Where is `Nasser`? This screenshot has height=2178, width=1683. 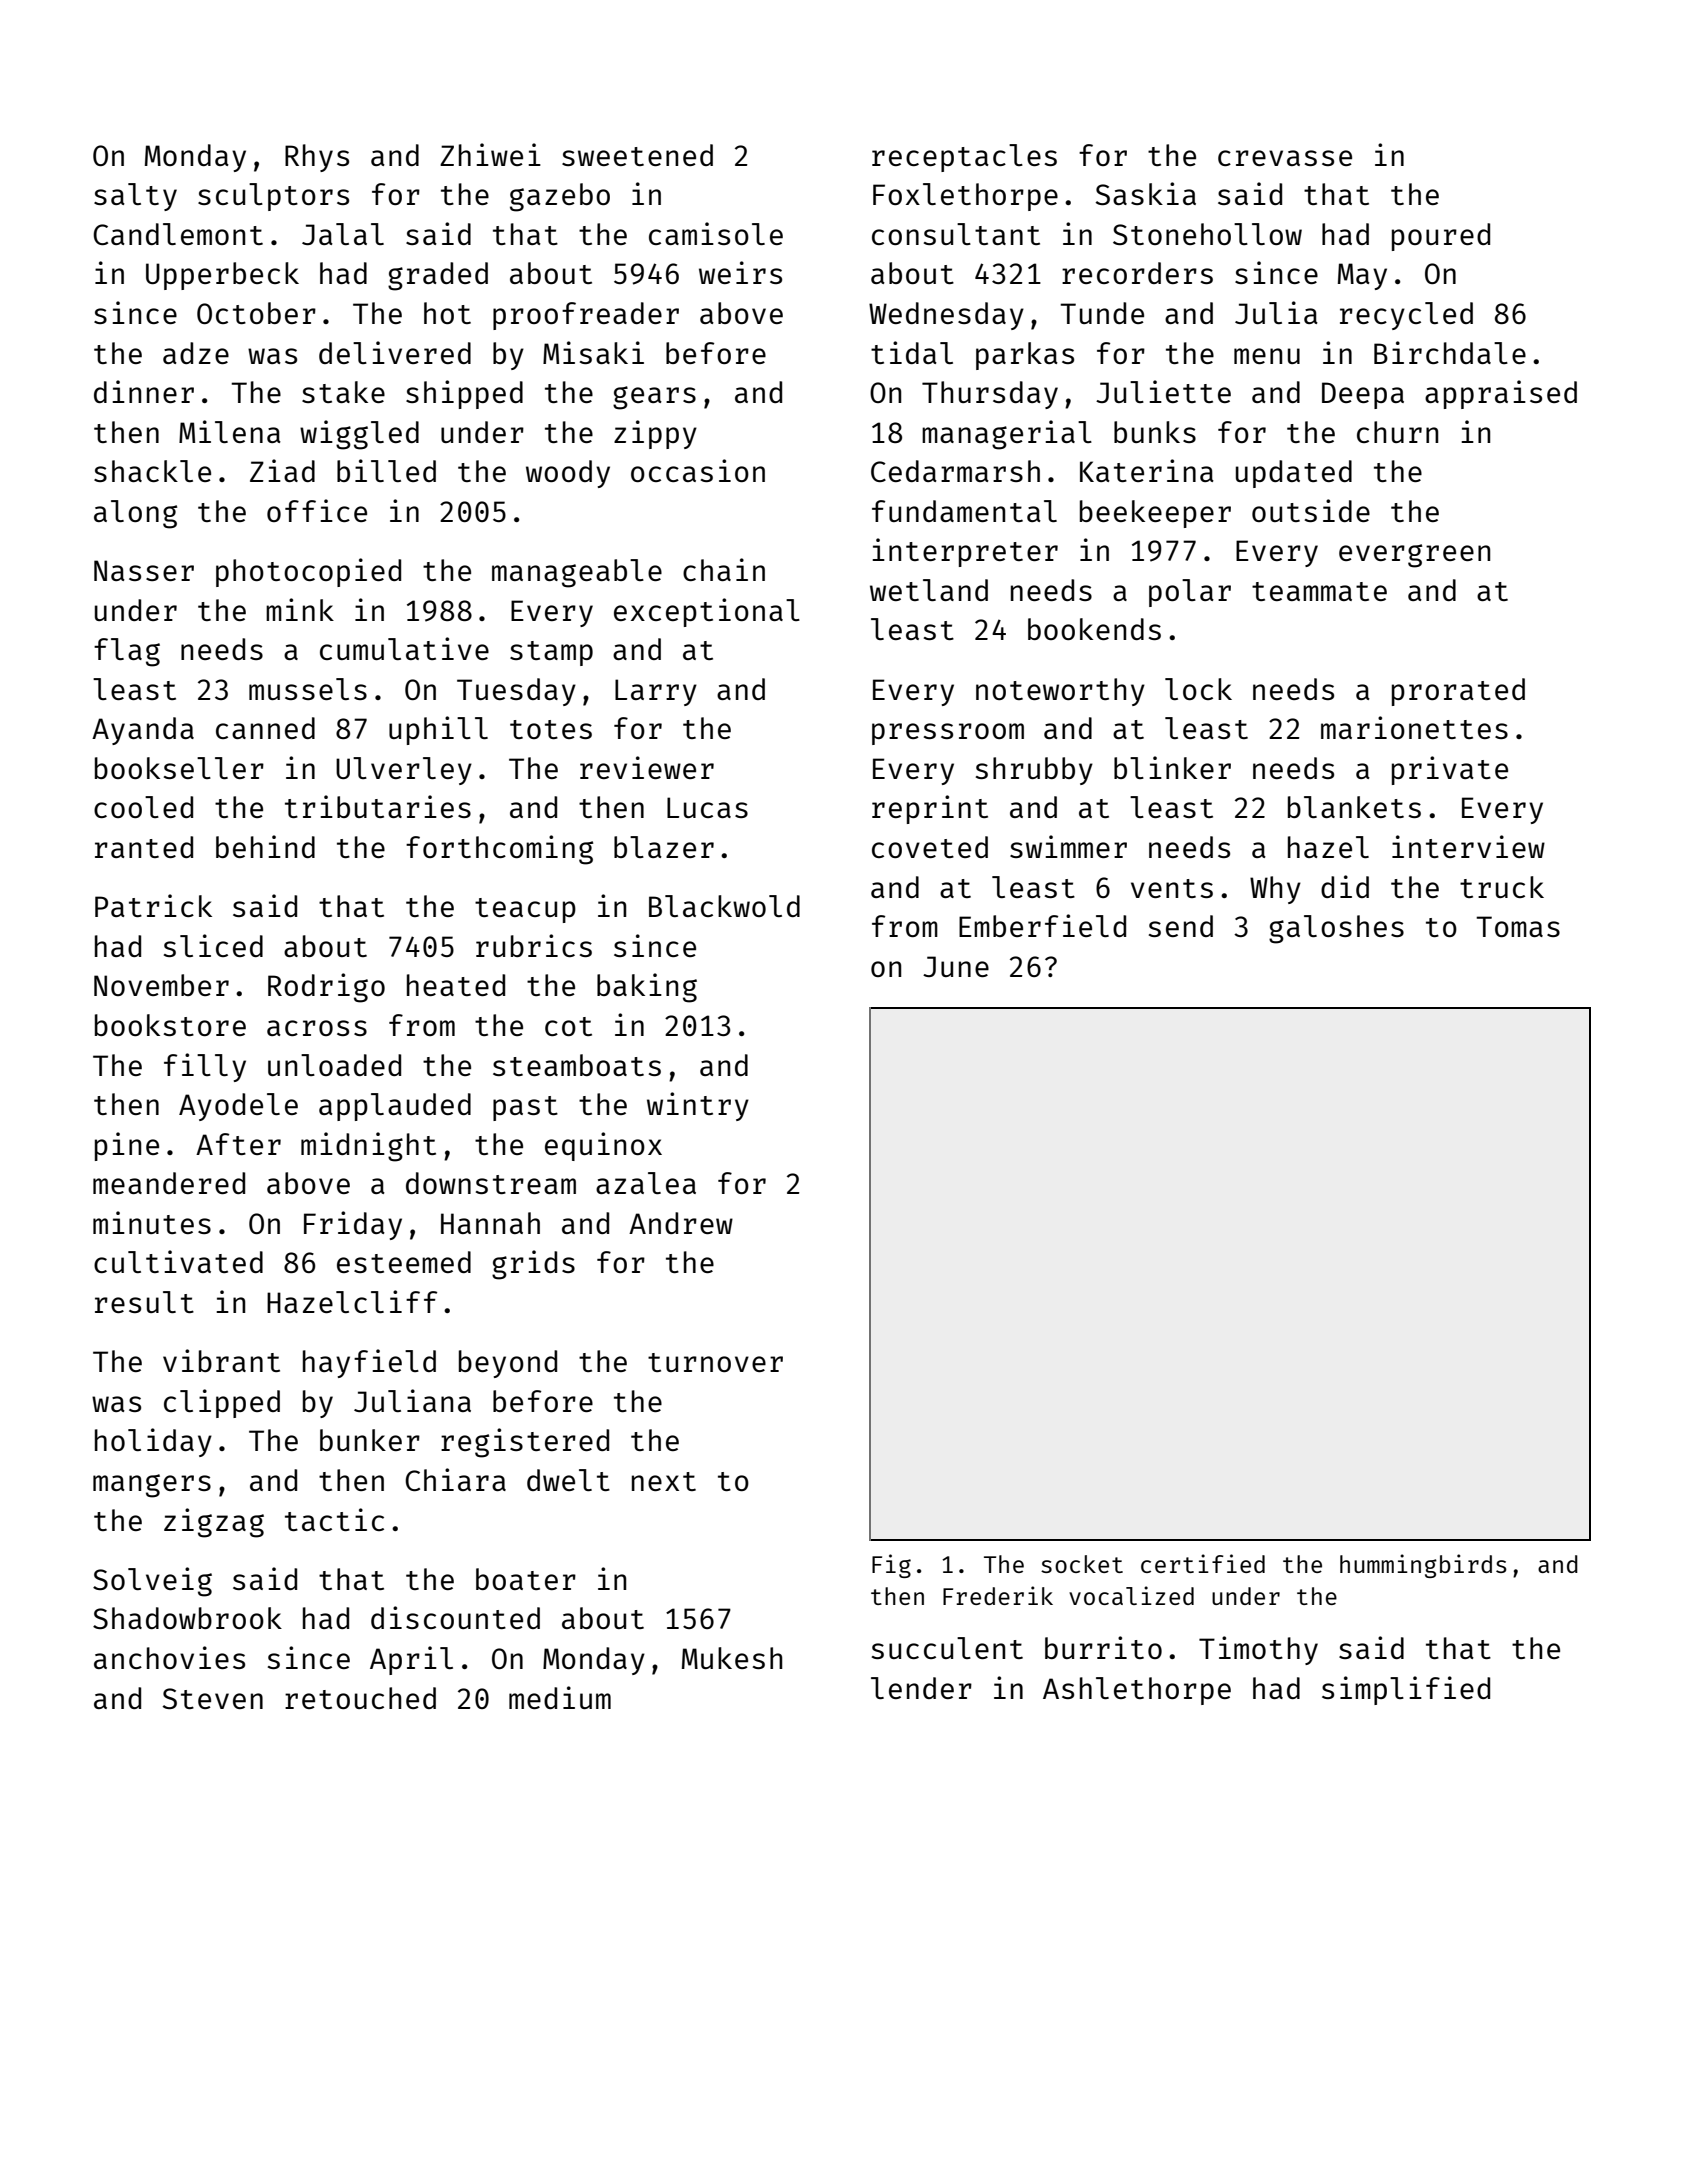
Nasser is located at coordinates (144, 570).
